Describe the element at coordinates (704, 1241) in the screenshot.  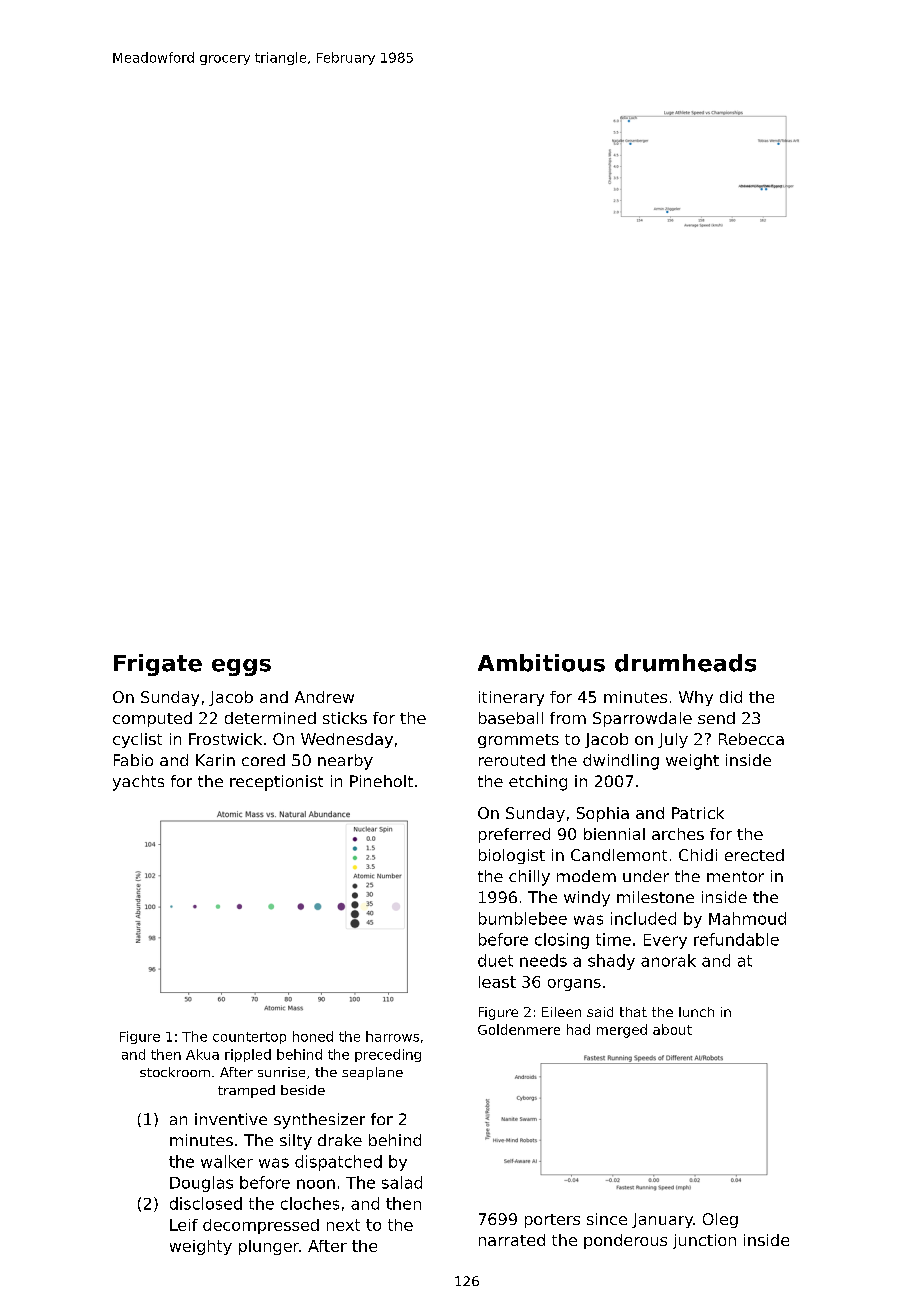
I see `junction` at that location.
